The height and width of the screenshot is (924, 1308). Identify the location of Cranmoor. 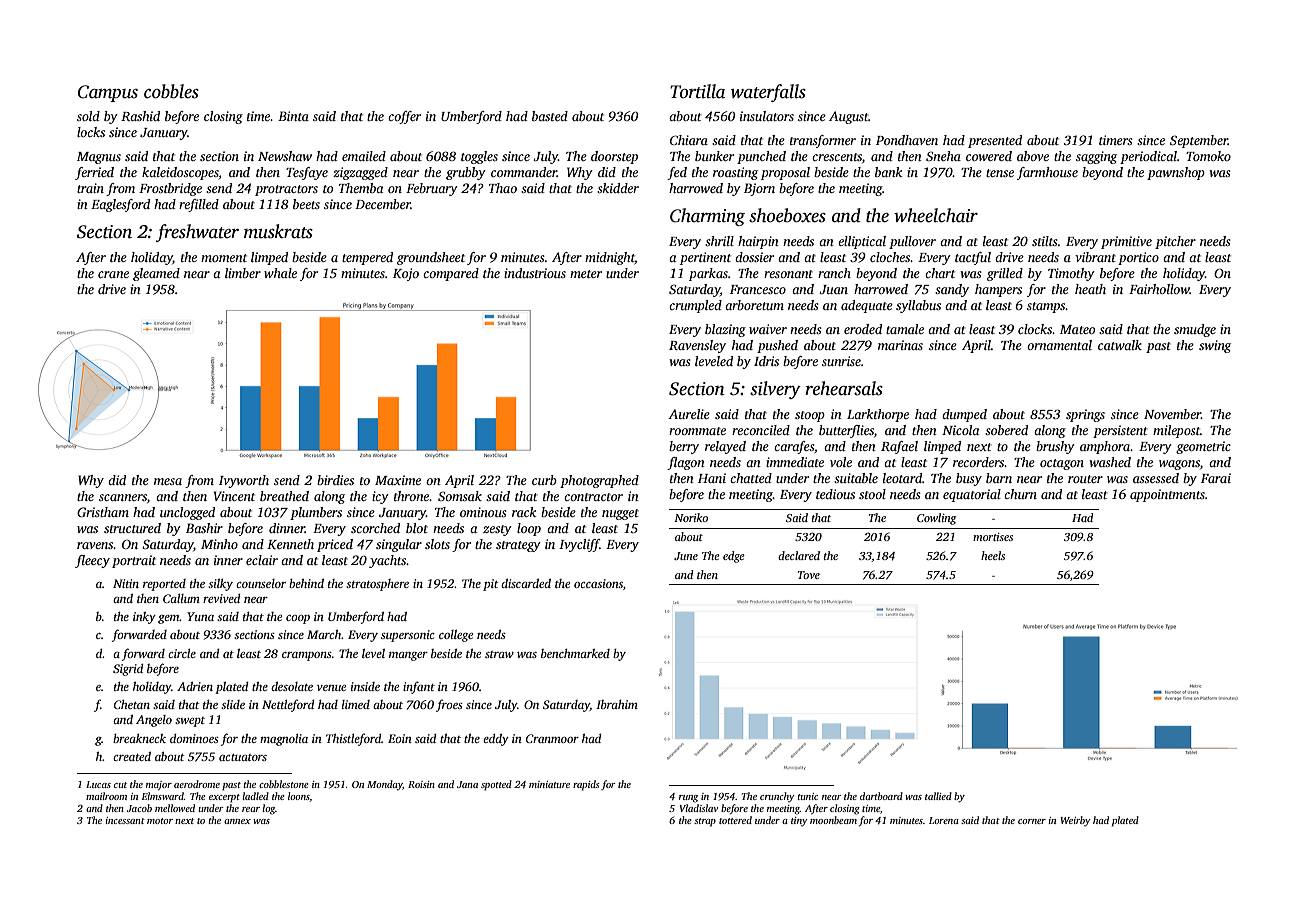
(552, 738).
